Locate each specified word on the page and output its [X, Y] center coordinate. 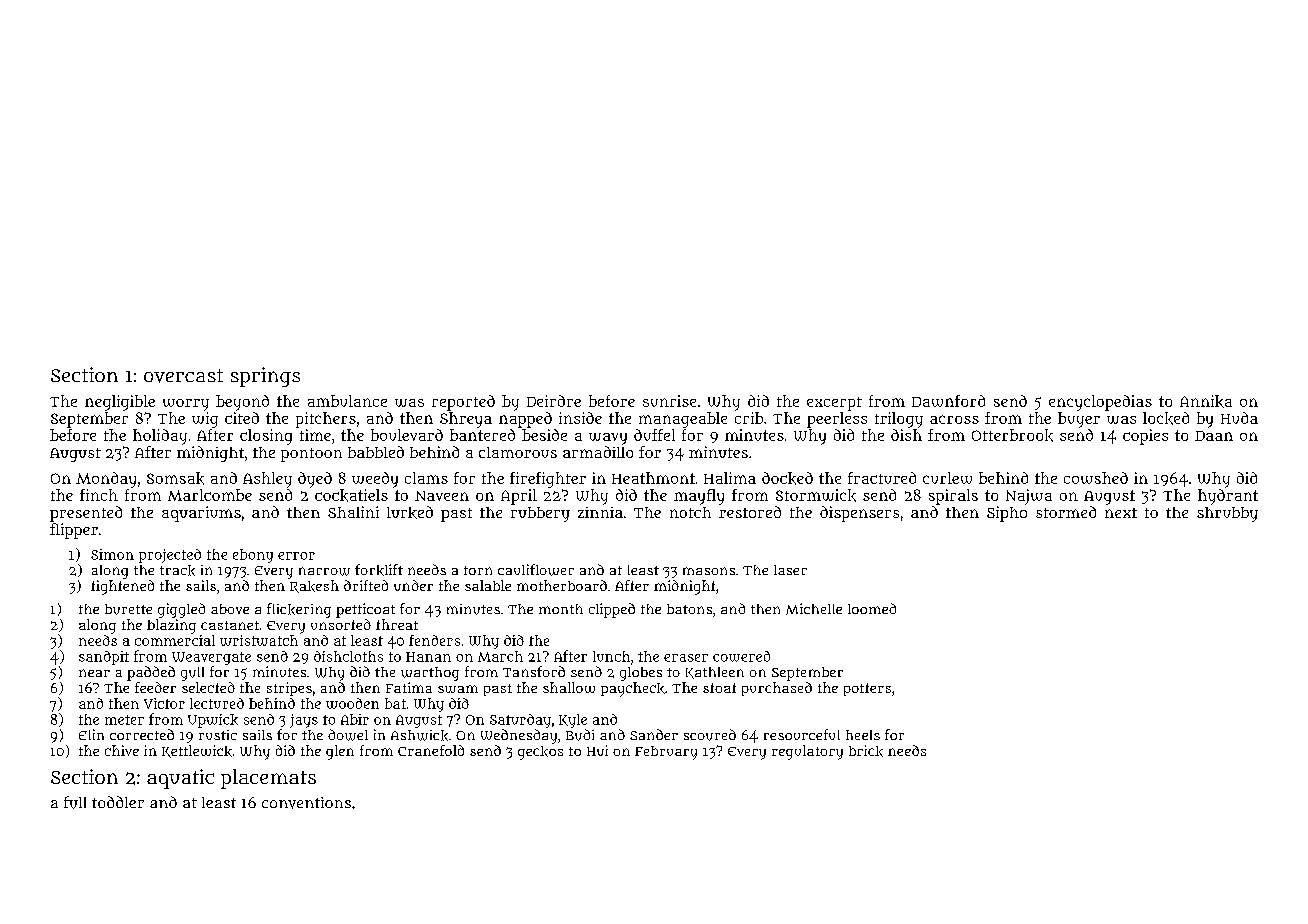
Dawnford [948, 401]
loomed [872, 608]
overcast [183, 376]
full [75, 802]
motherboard [562, 585]
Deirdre [554, 401]
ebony [253, 556]
